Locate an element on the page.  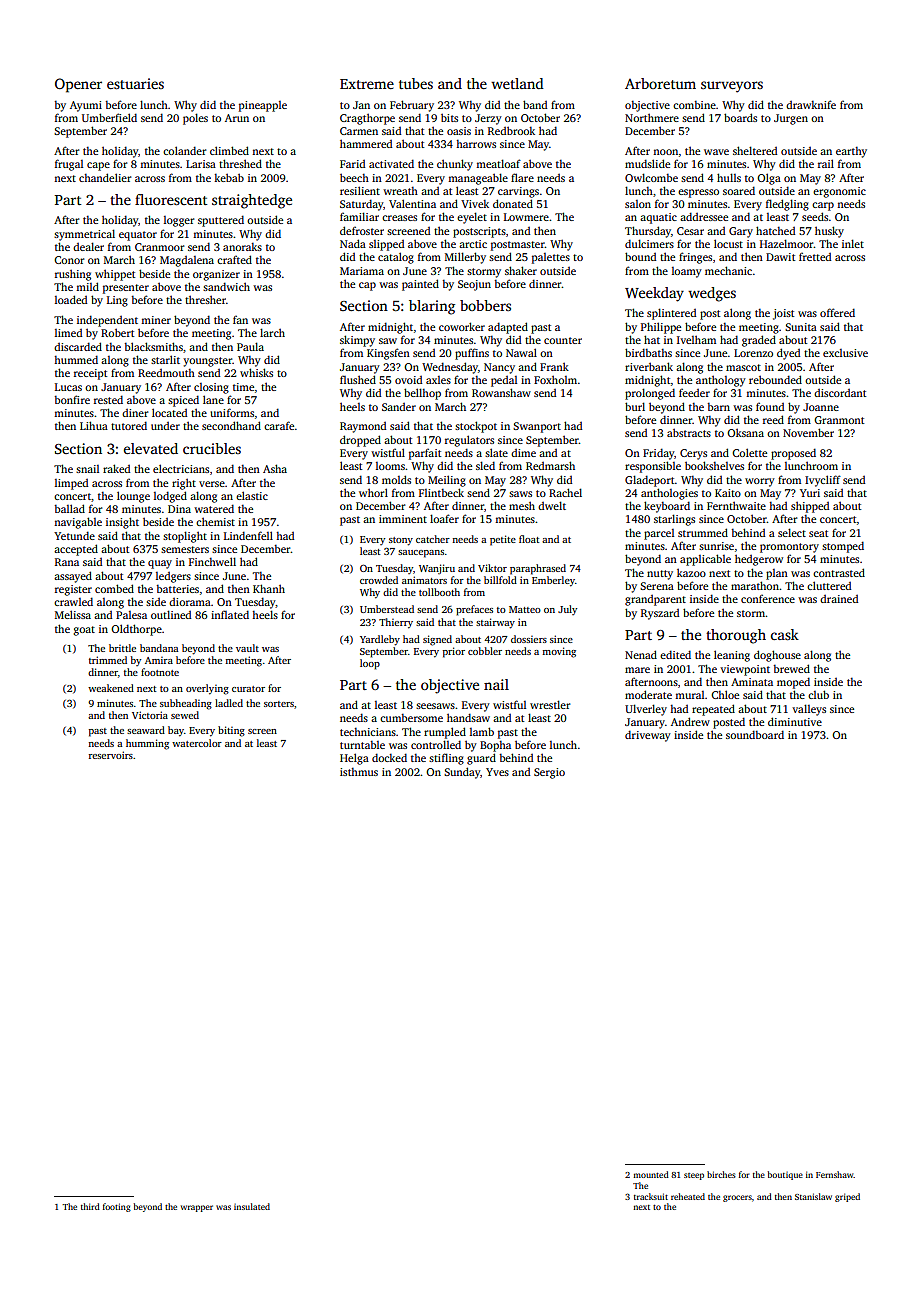
seat is located at coordinates (818, 533).
